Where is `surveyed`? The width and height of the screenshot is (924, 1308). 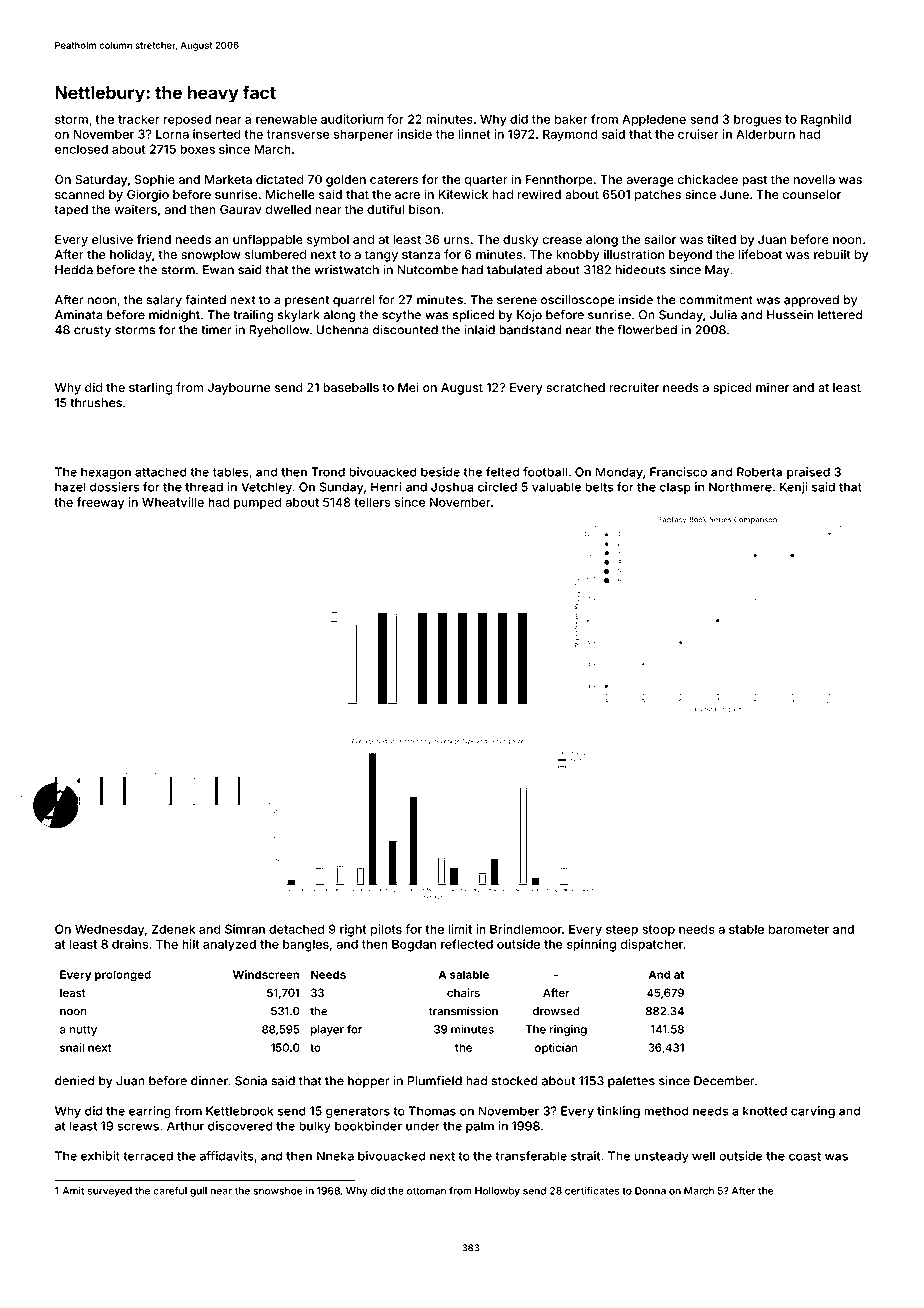 surveyed is located at coordinates (110, 1192).
